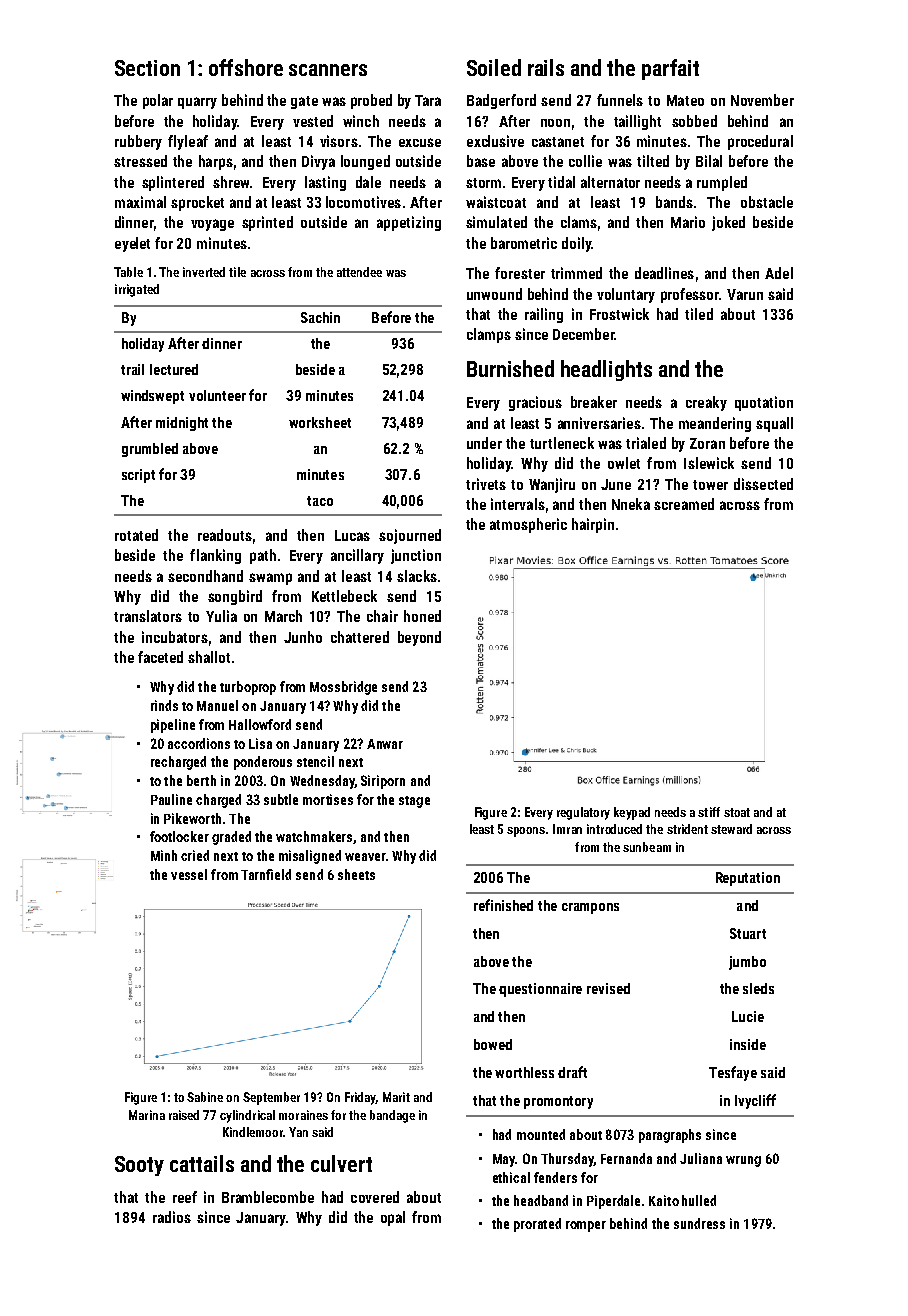  Describe the element at coordinates (670, 69) in the screenshot. I see `parfait` at that location.
